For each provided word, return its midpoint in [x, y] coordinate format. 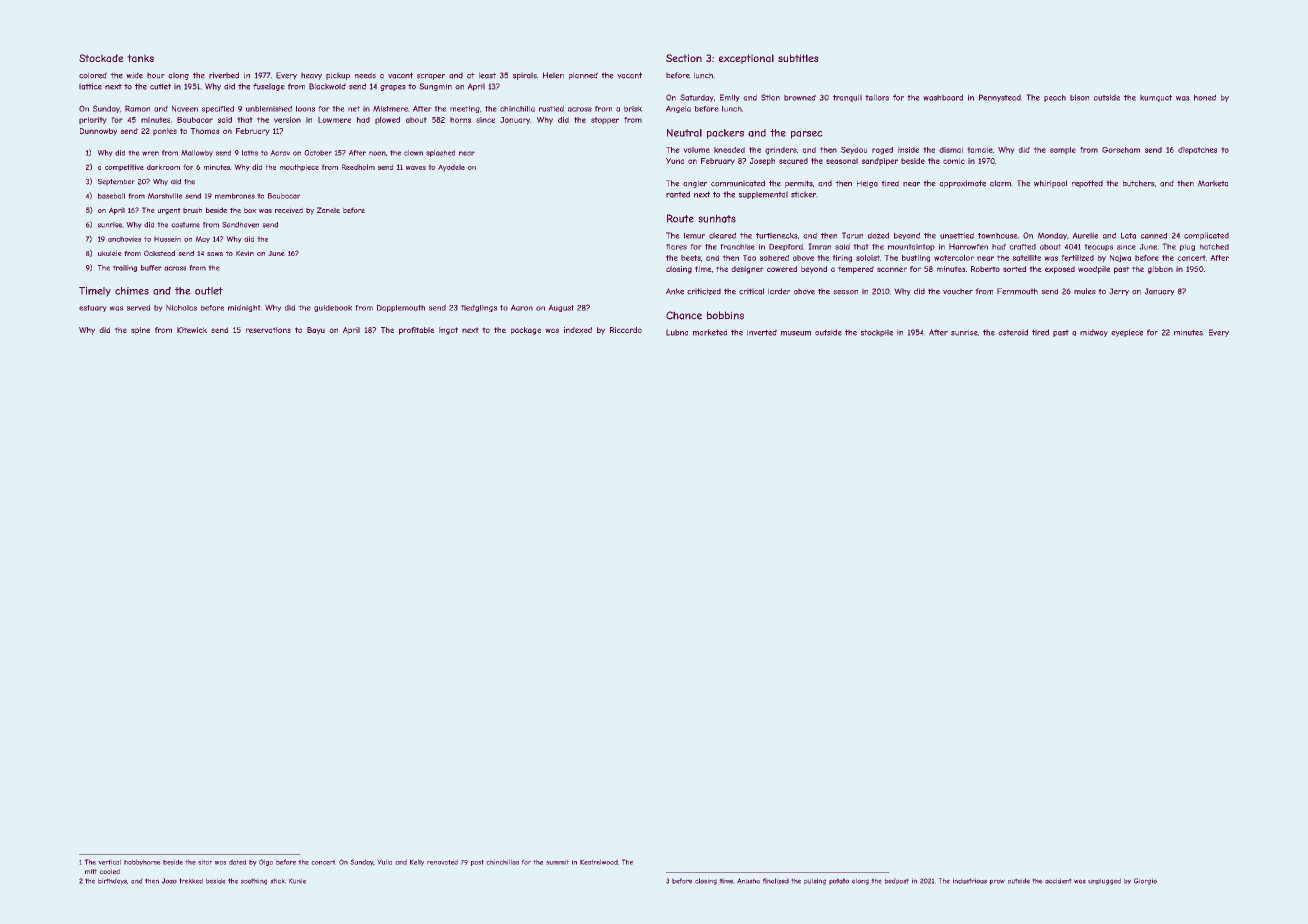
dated [237, 862]
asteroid [1013, 332]
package [526, 331]
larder [779, 291]
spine [140, 331]
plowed [387, 121]
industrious [970, 881]
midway [1094, 333]
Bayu [316, 331]
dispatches [1197, 151]
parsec [807, 135]
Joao [169, 881]
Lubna [677, 332]
